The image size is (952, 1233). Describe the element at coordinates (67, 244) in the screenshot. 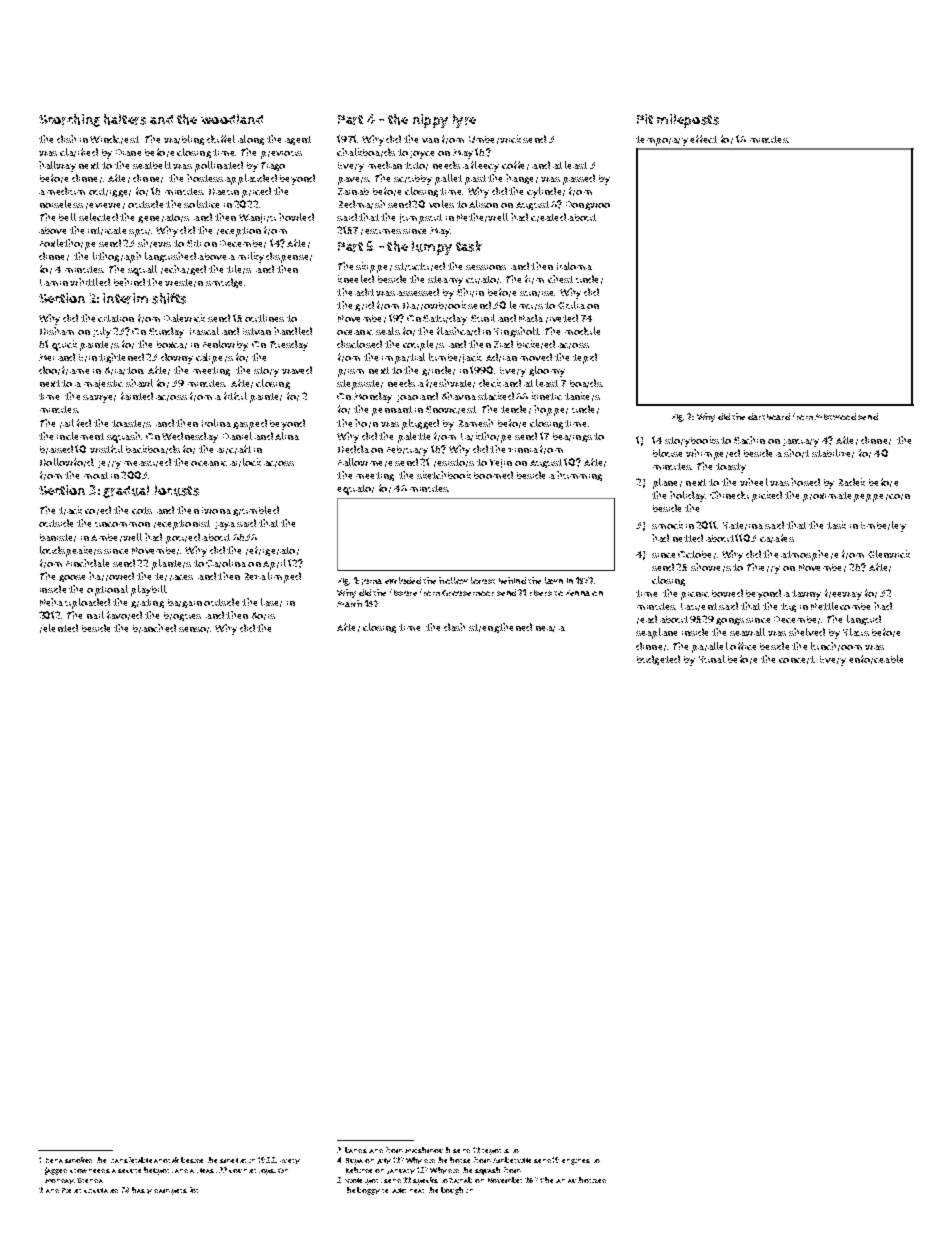

I see `Foxlethorpe` at that location.
